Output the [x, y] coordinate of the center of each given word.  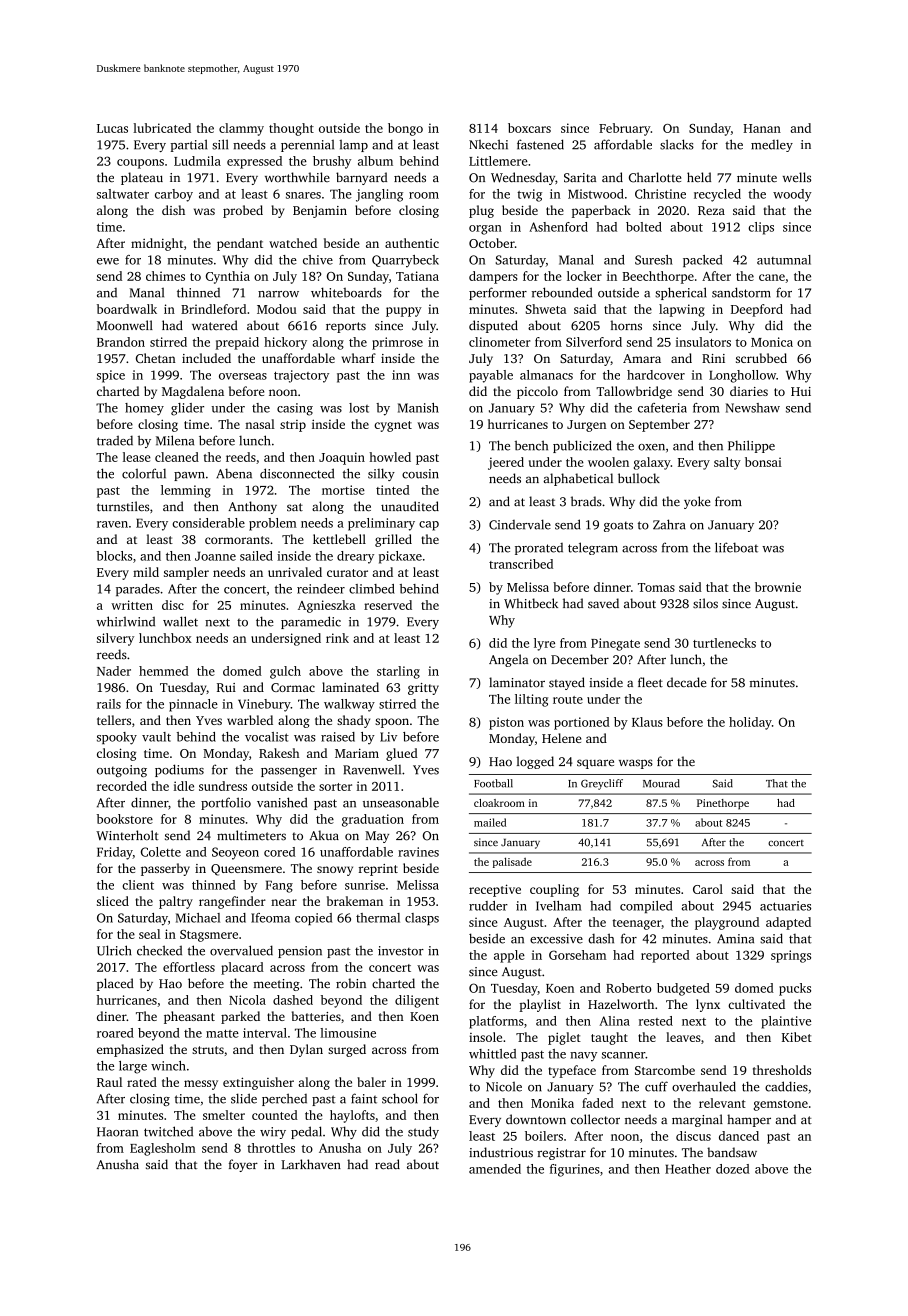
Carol [708, 889]
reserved [388, 605]
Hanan [762, 128]
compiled [646, 907]
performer [498, 293]
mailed [490, 822]
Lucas [112, 128]
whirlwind [126, 621]
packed [702, 261]
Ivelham [558, 906]
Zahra [669, 524]
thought [291, 129]
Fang [279, 886]
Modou [277, 309]
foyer [243, 1165]
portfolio [226, 803]
